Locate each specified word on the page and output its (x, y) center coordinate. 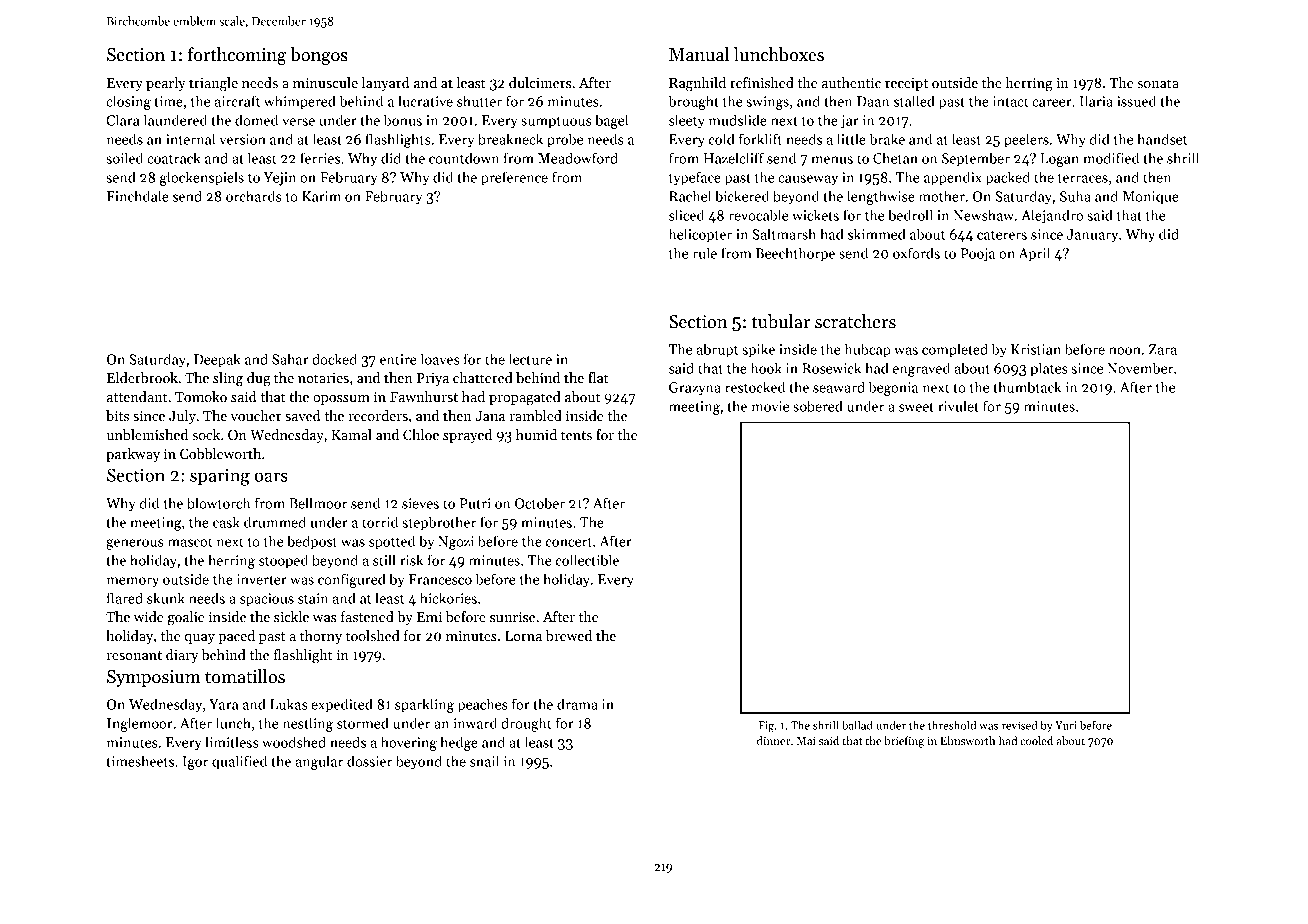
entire (398, 359)
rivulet (958, 406)
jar (850, 122)
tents (576, 435)
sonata (1158, 83)
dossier (369, 761)
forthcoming (237, 56)
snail (484, 761)
